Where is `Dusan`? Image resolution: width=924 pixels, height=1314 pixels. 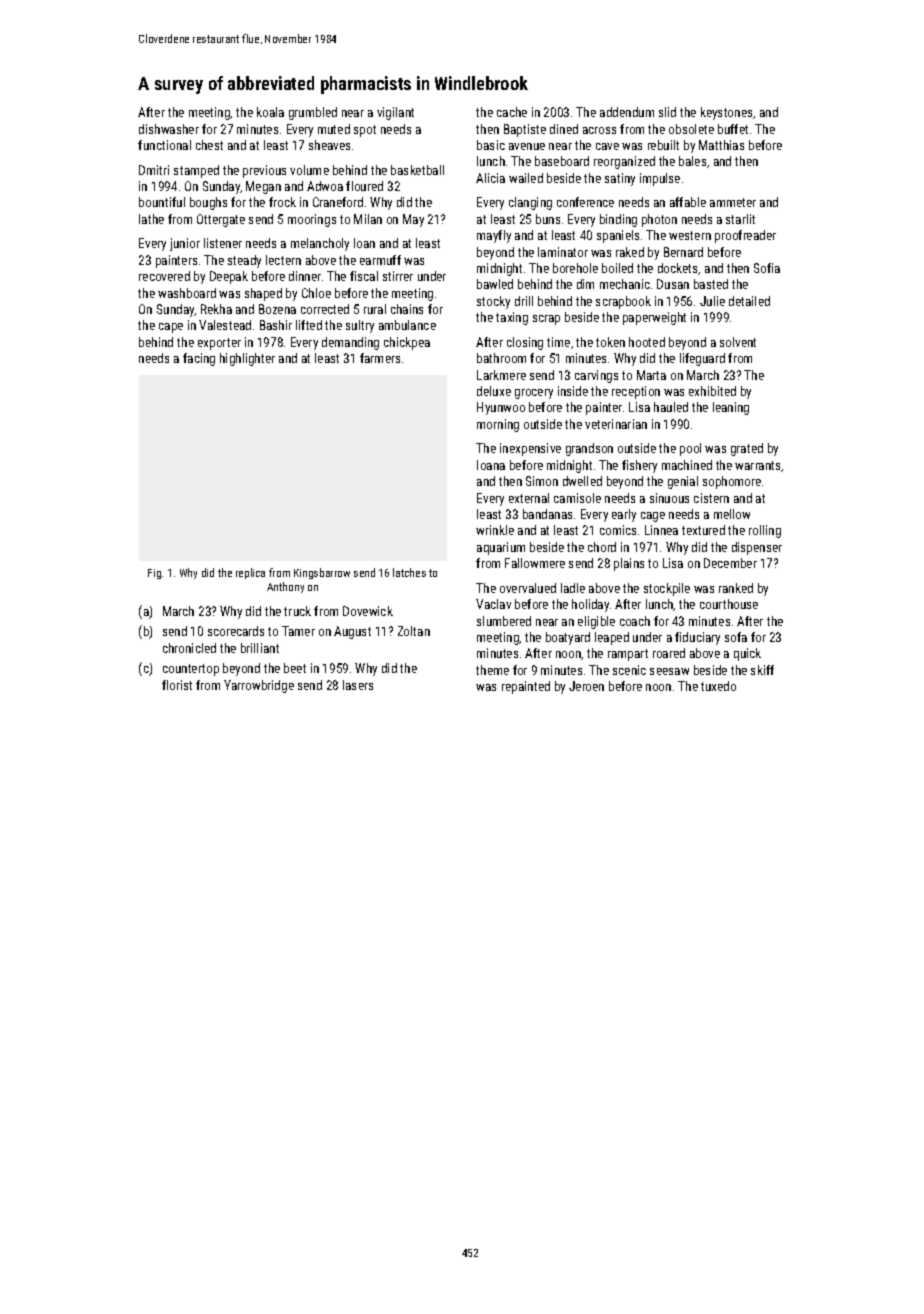 Dusan is located at coordinates (673, 284).
